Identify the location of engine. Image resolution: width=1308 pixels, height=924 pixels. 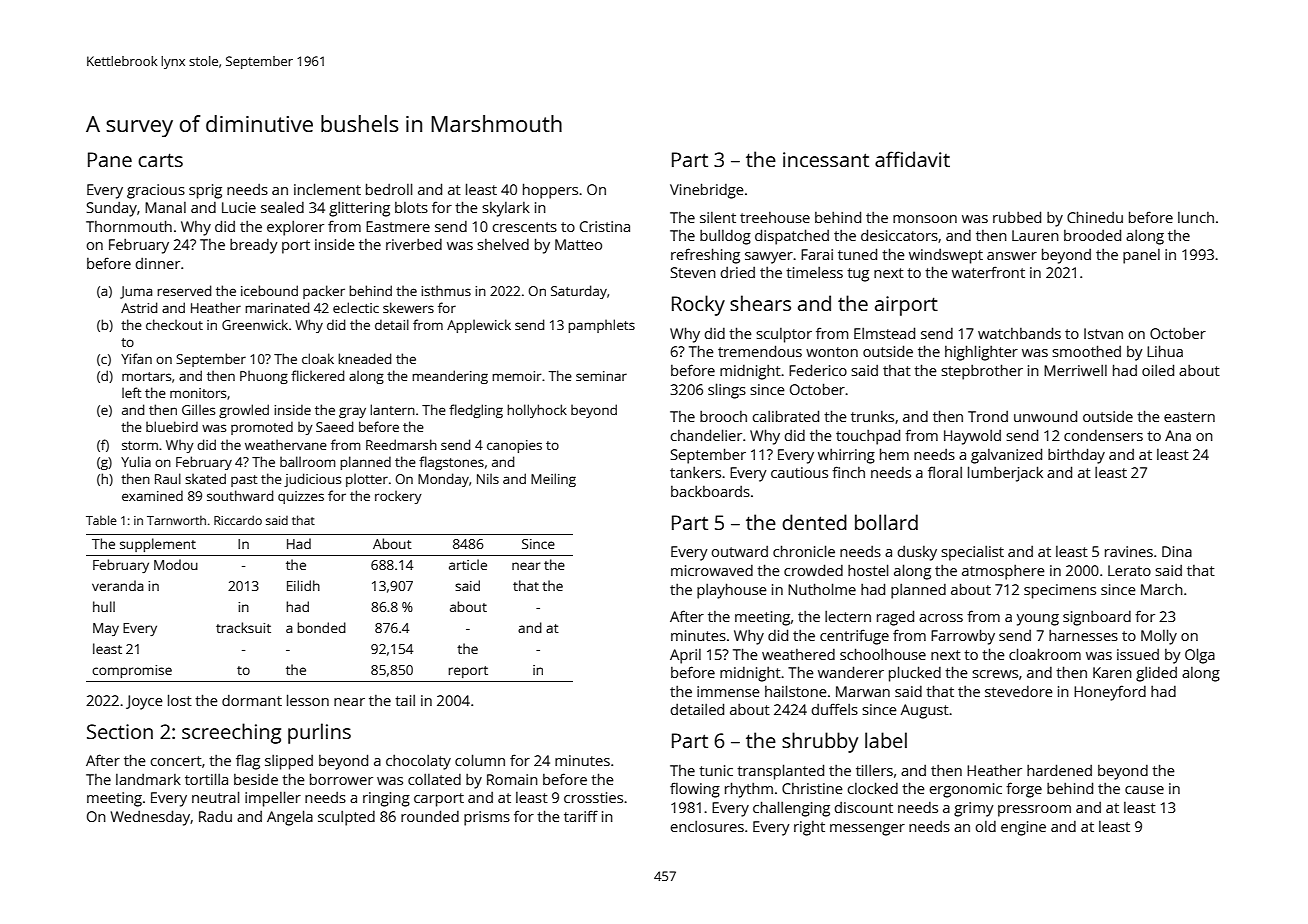
(1023, 828).
